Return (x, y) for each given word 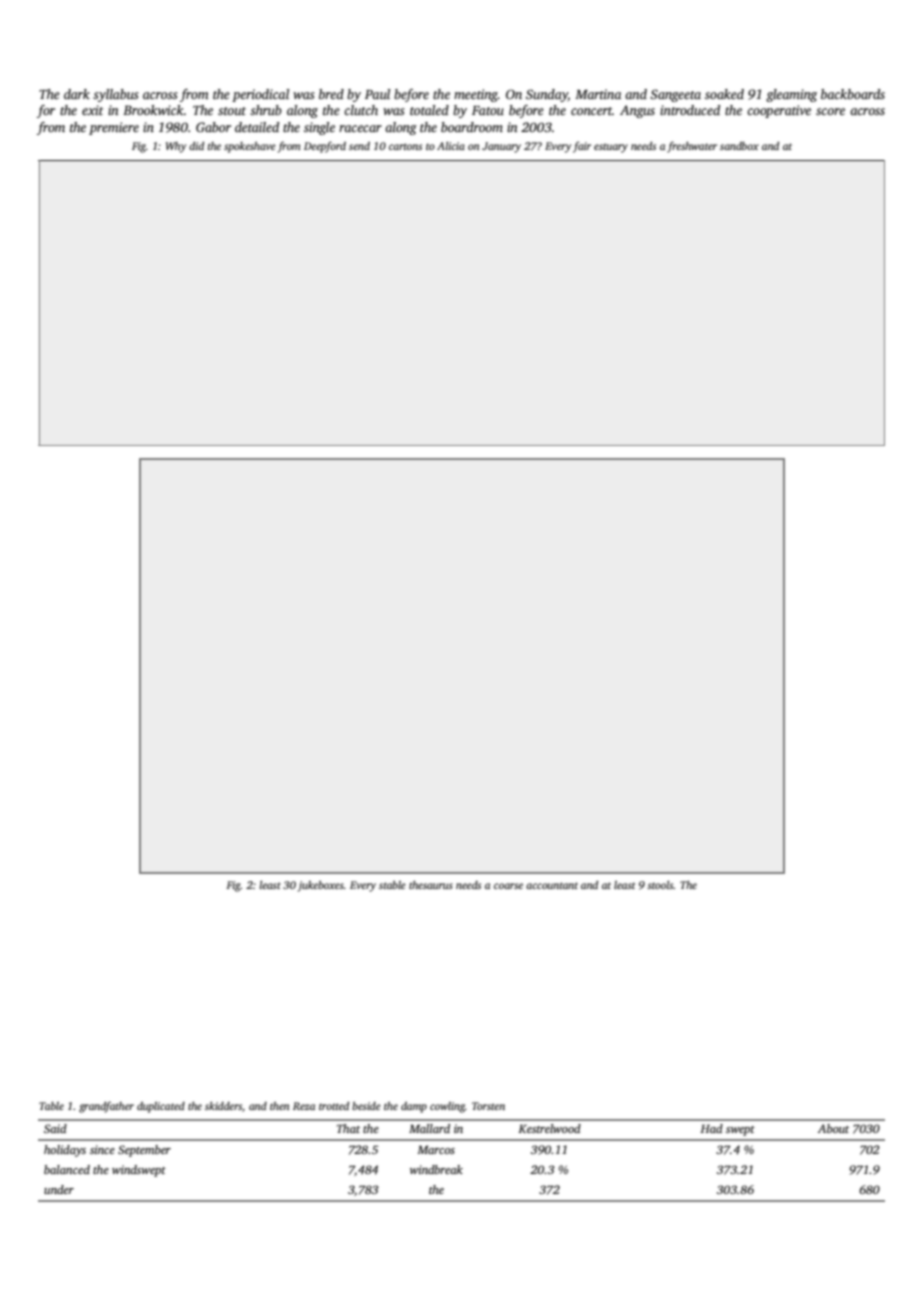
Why (176, 147)
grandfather (106, 1107)
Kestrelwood (549, 1128)
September (144, 1151)
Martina (598, 94)
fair (582, 147)
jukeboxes (321, 886)
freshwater (692, 147)
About (833, 1128)
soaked (724, 94)
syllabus (115, 95)
